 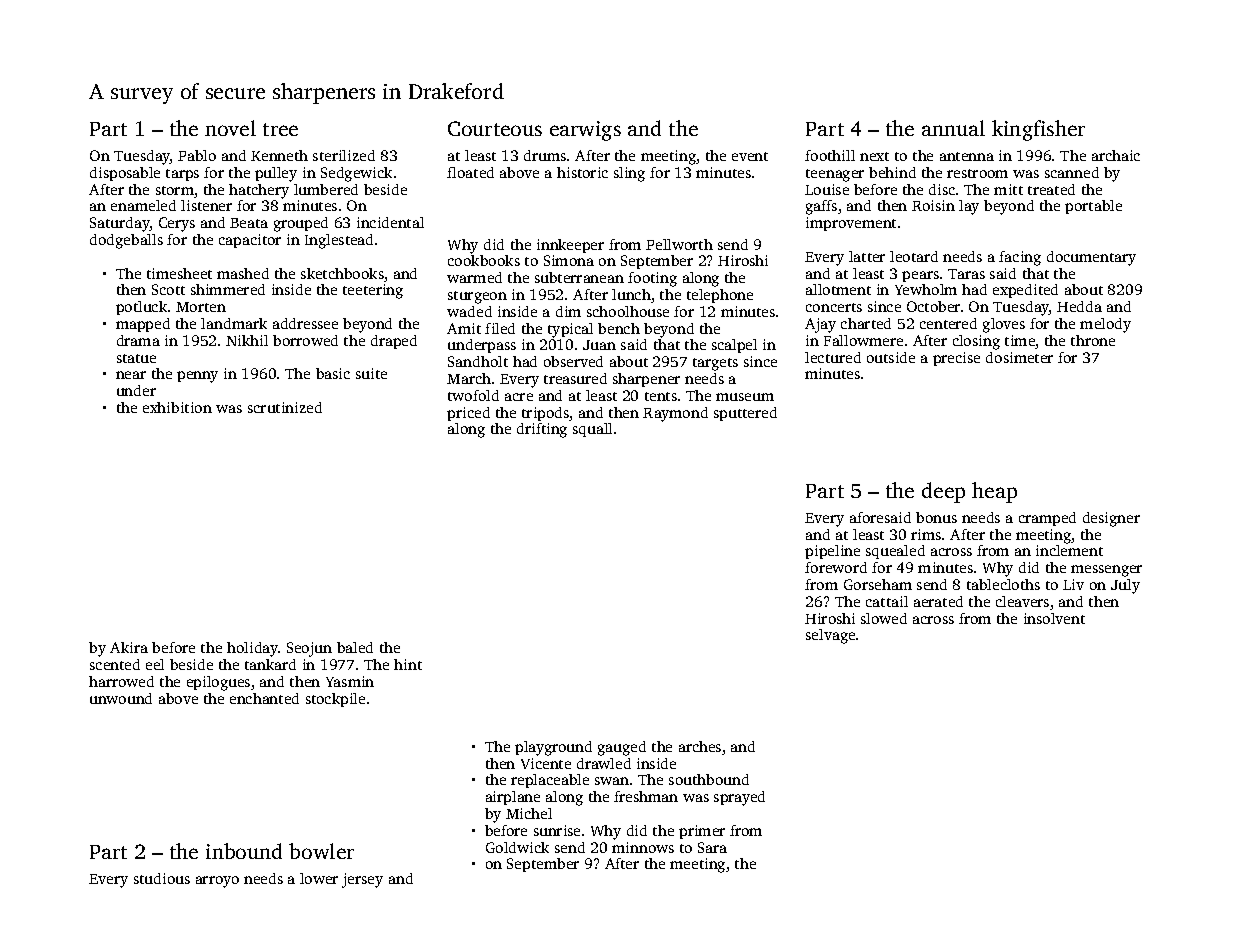 I want to click on Sara, so click(x=712, y=847).
